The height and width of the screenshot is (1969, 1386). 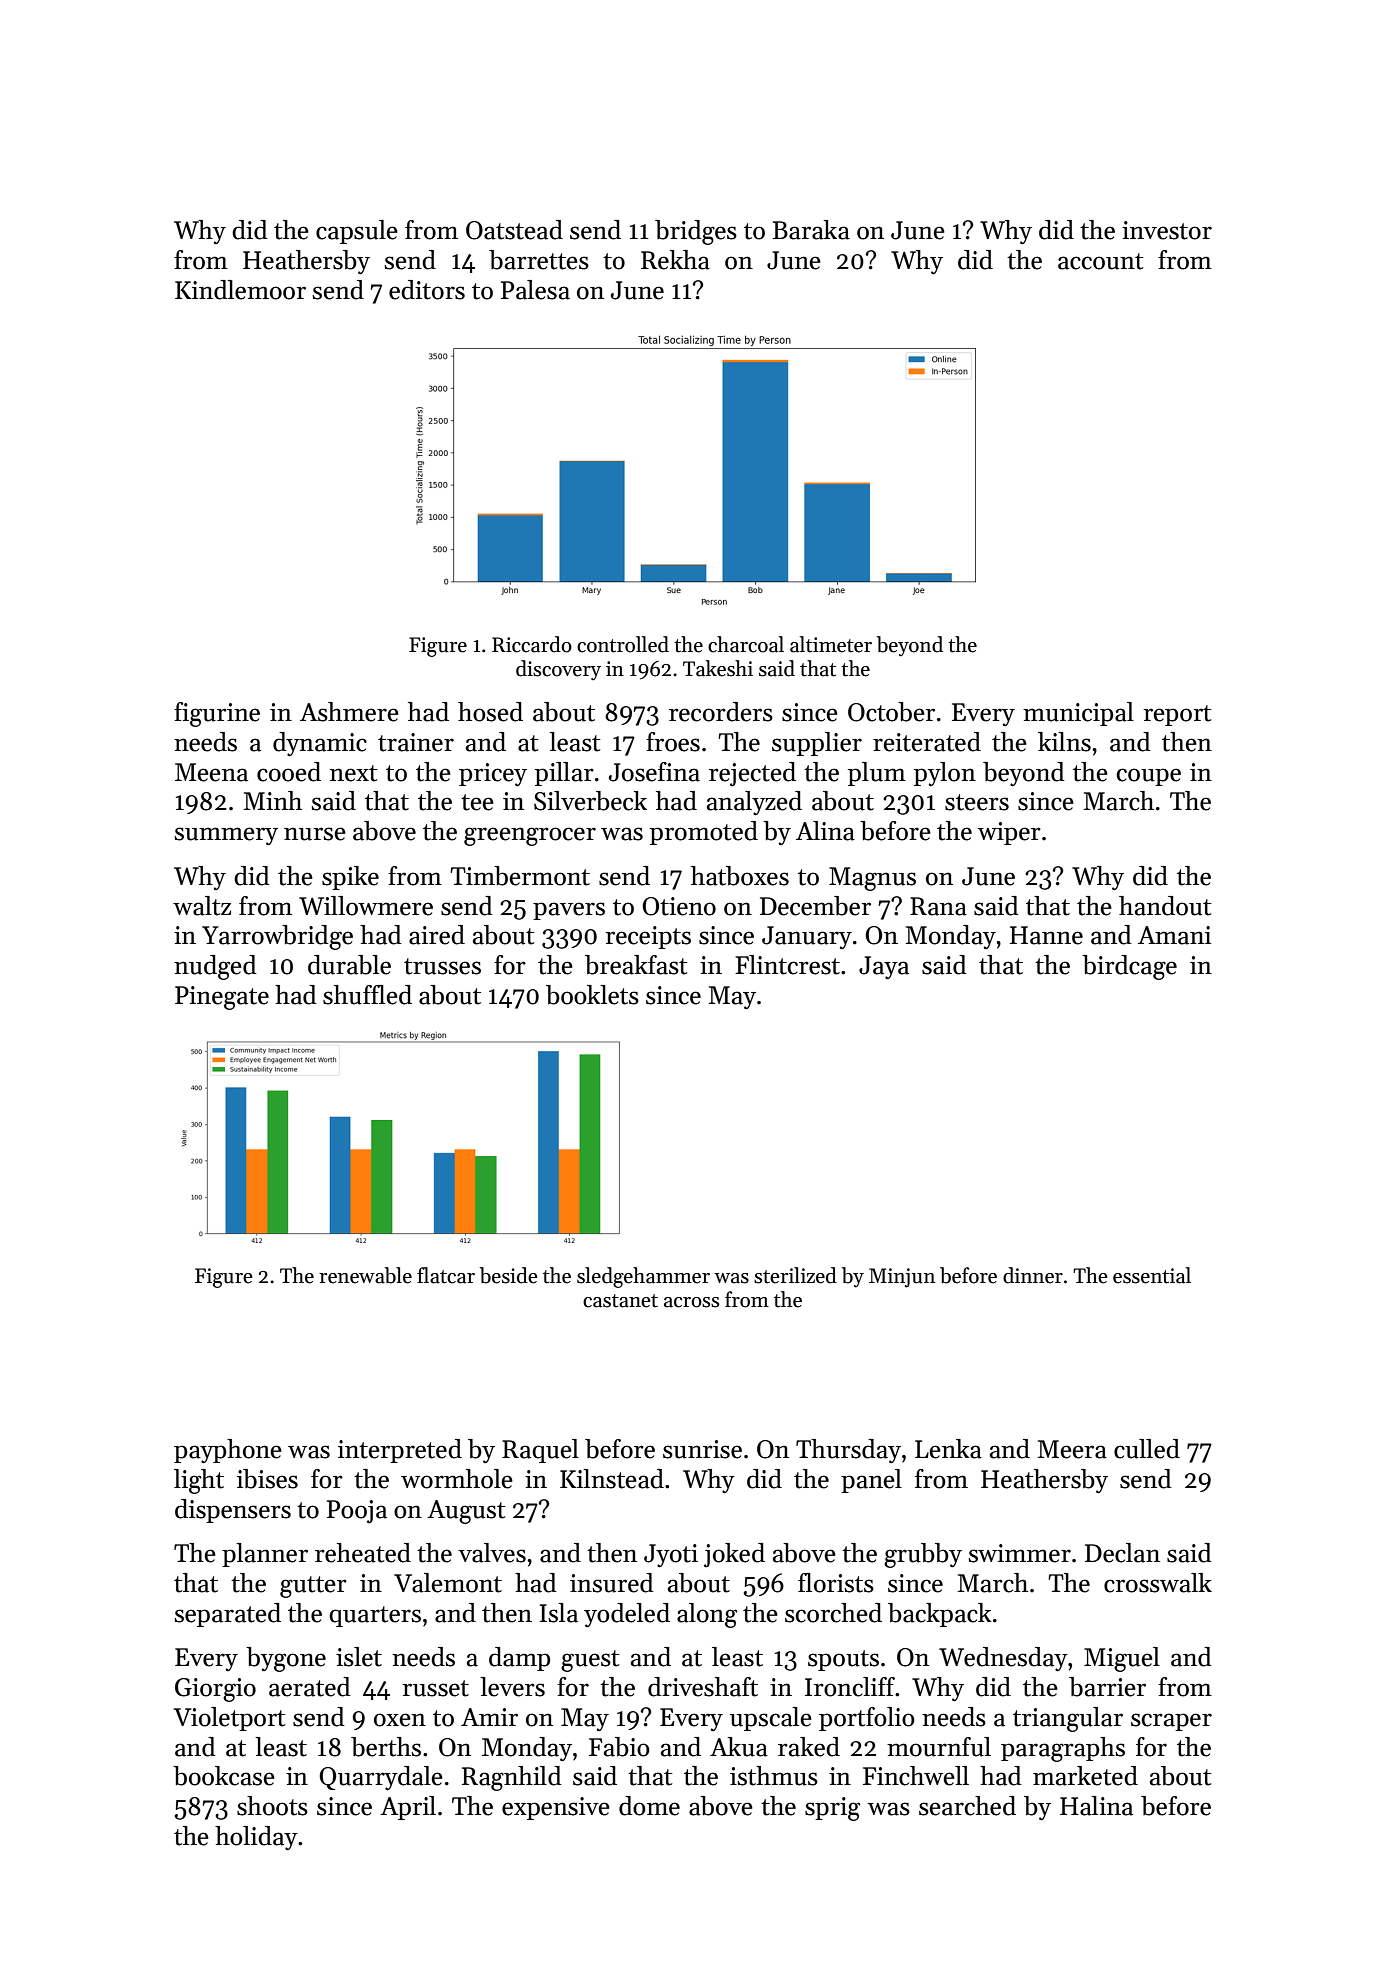 I want to click on shuffled, so click(x=367, y=995).
